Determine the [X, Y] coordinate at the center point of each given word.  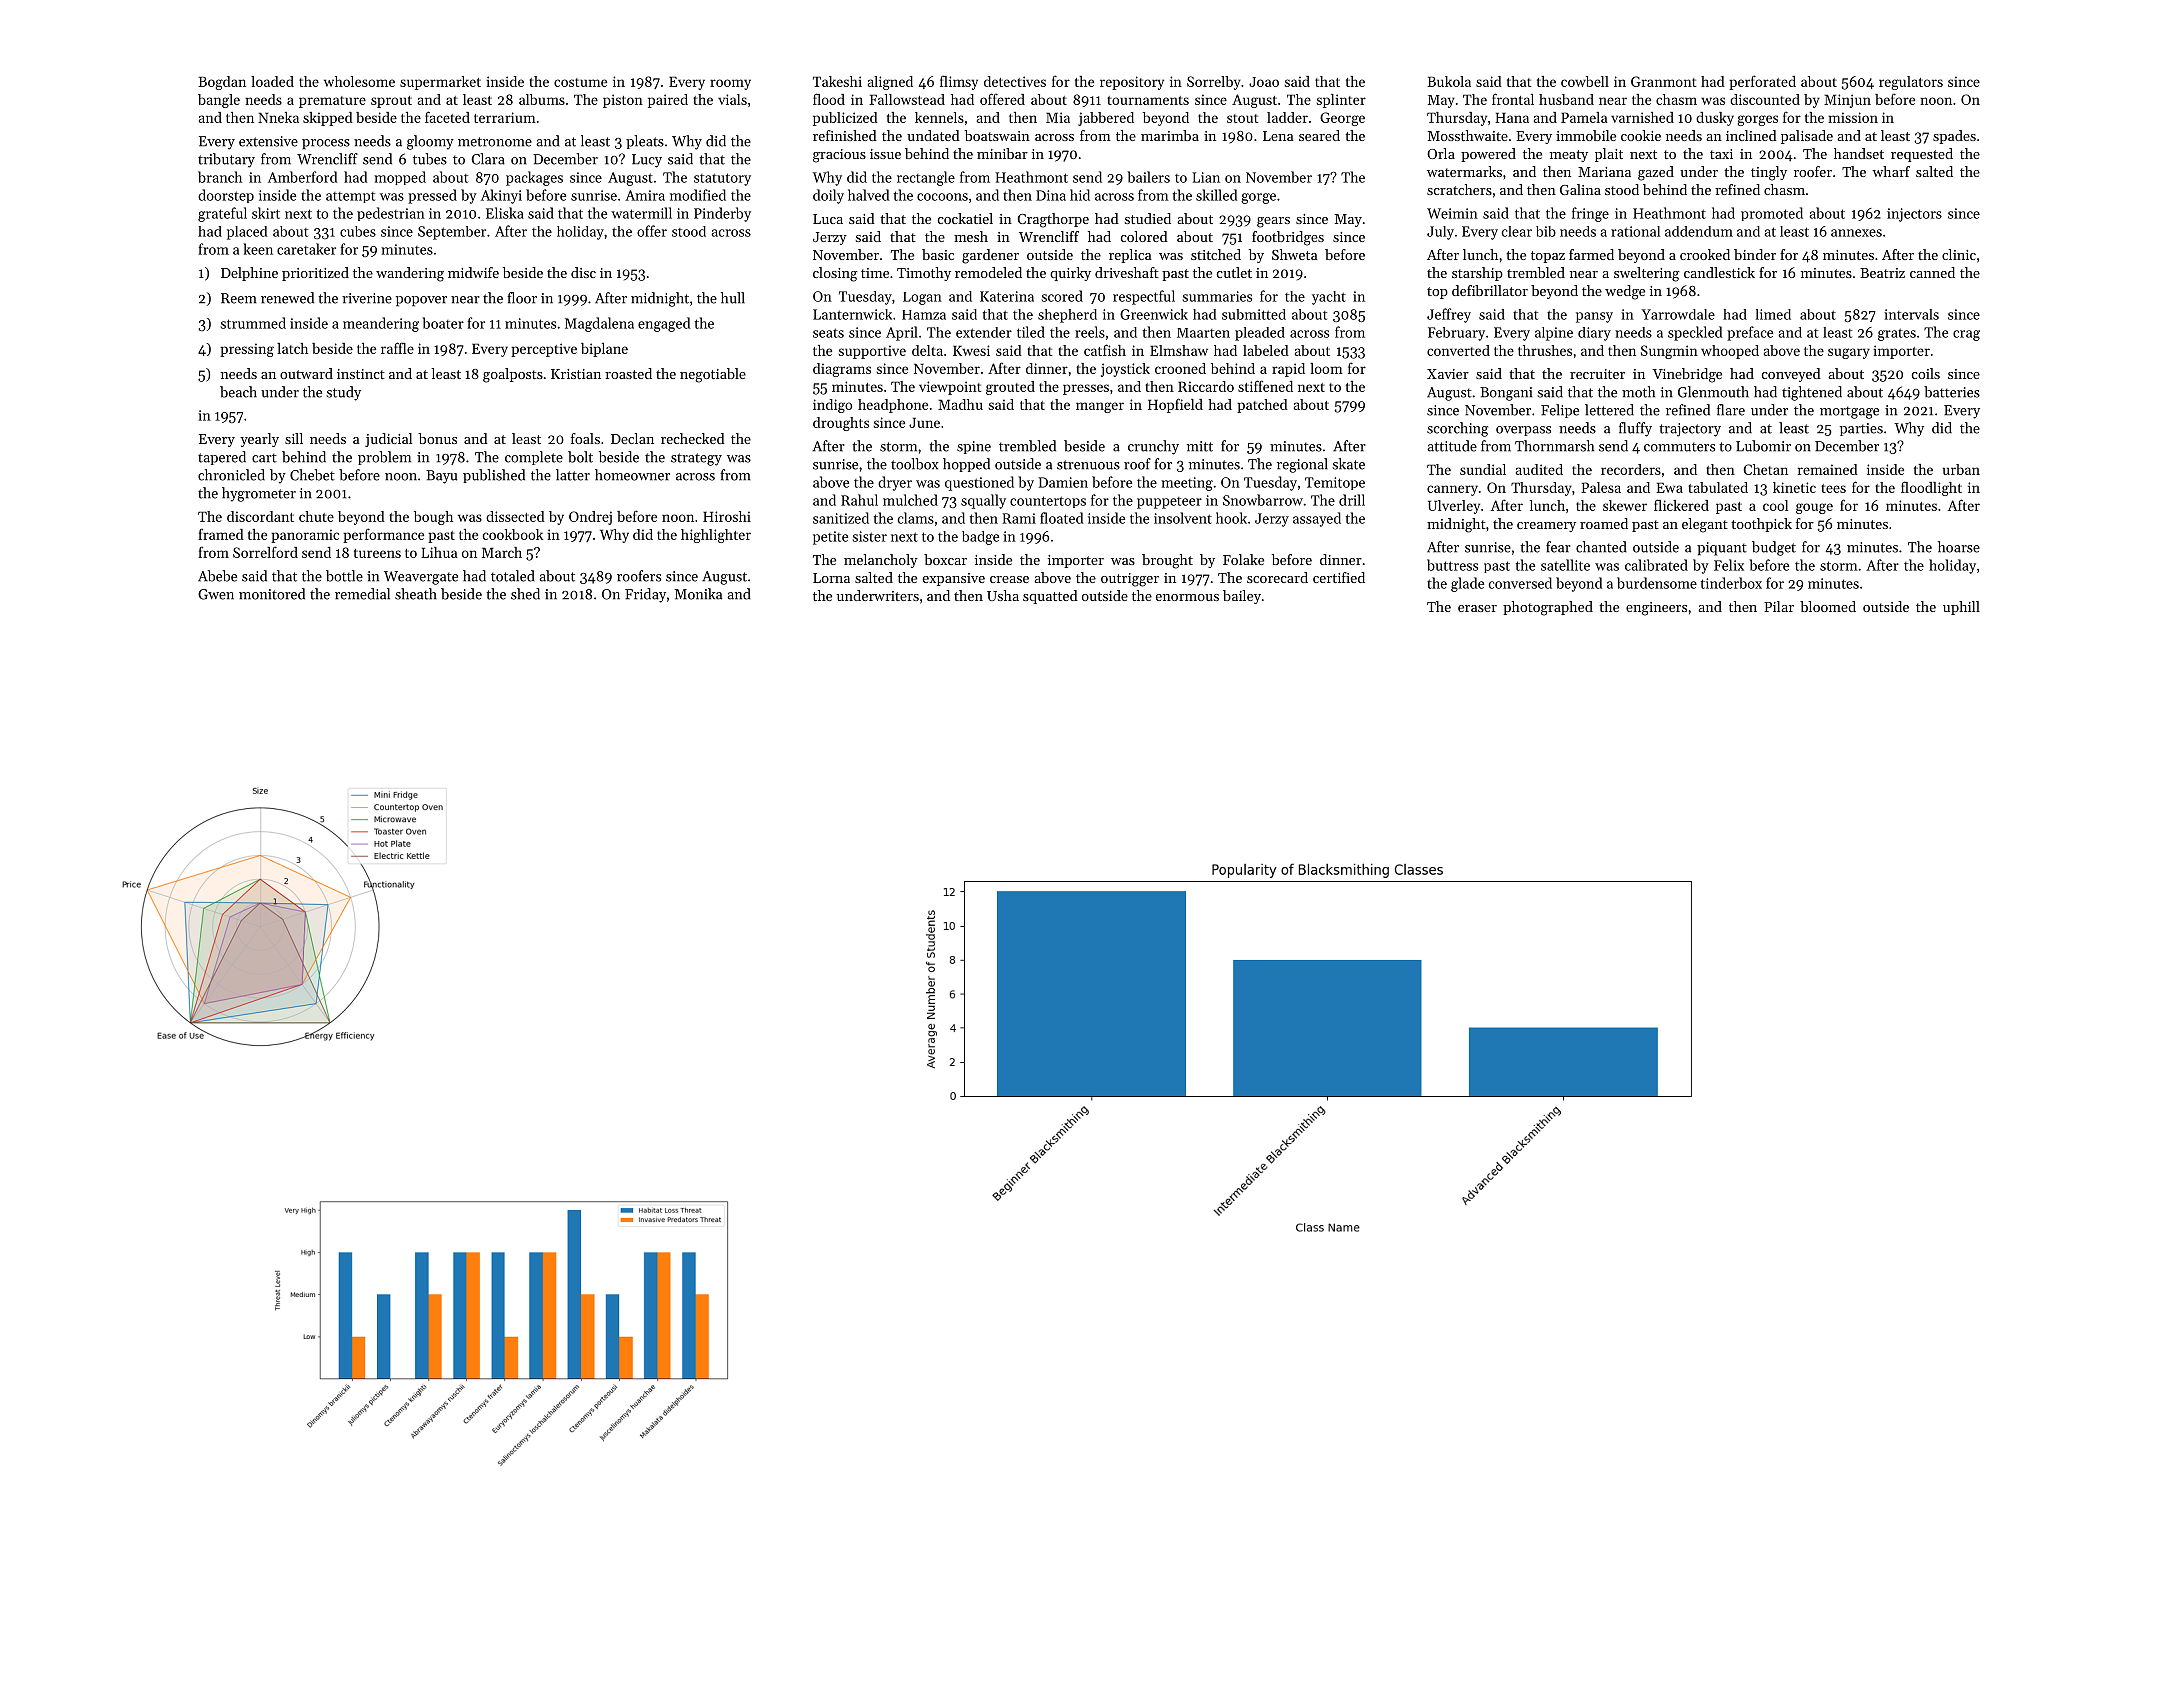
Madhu [960, 404]
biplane [604, 350]
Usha [1003, 595]
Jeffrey [1449, 315]
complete [534, 458]
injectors [1914, 215]
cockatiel [965, 218]
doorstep [226, 196]
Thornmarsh [1554, 446]
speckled [1695, 333]
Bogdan [222, 83]
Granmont [1663, 81]
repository [1132, 83]
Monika [698, 594]
